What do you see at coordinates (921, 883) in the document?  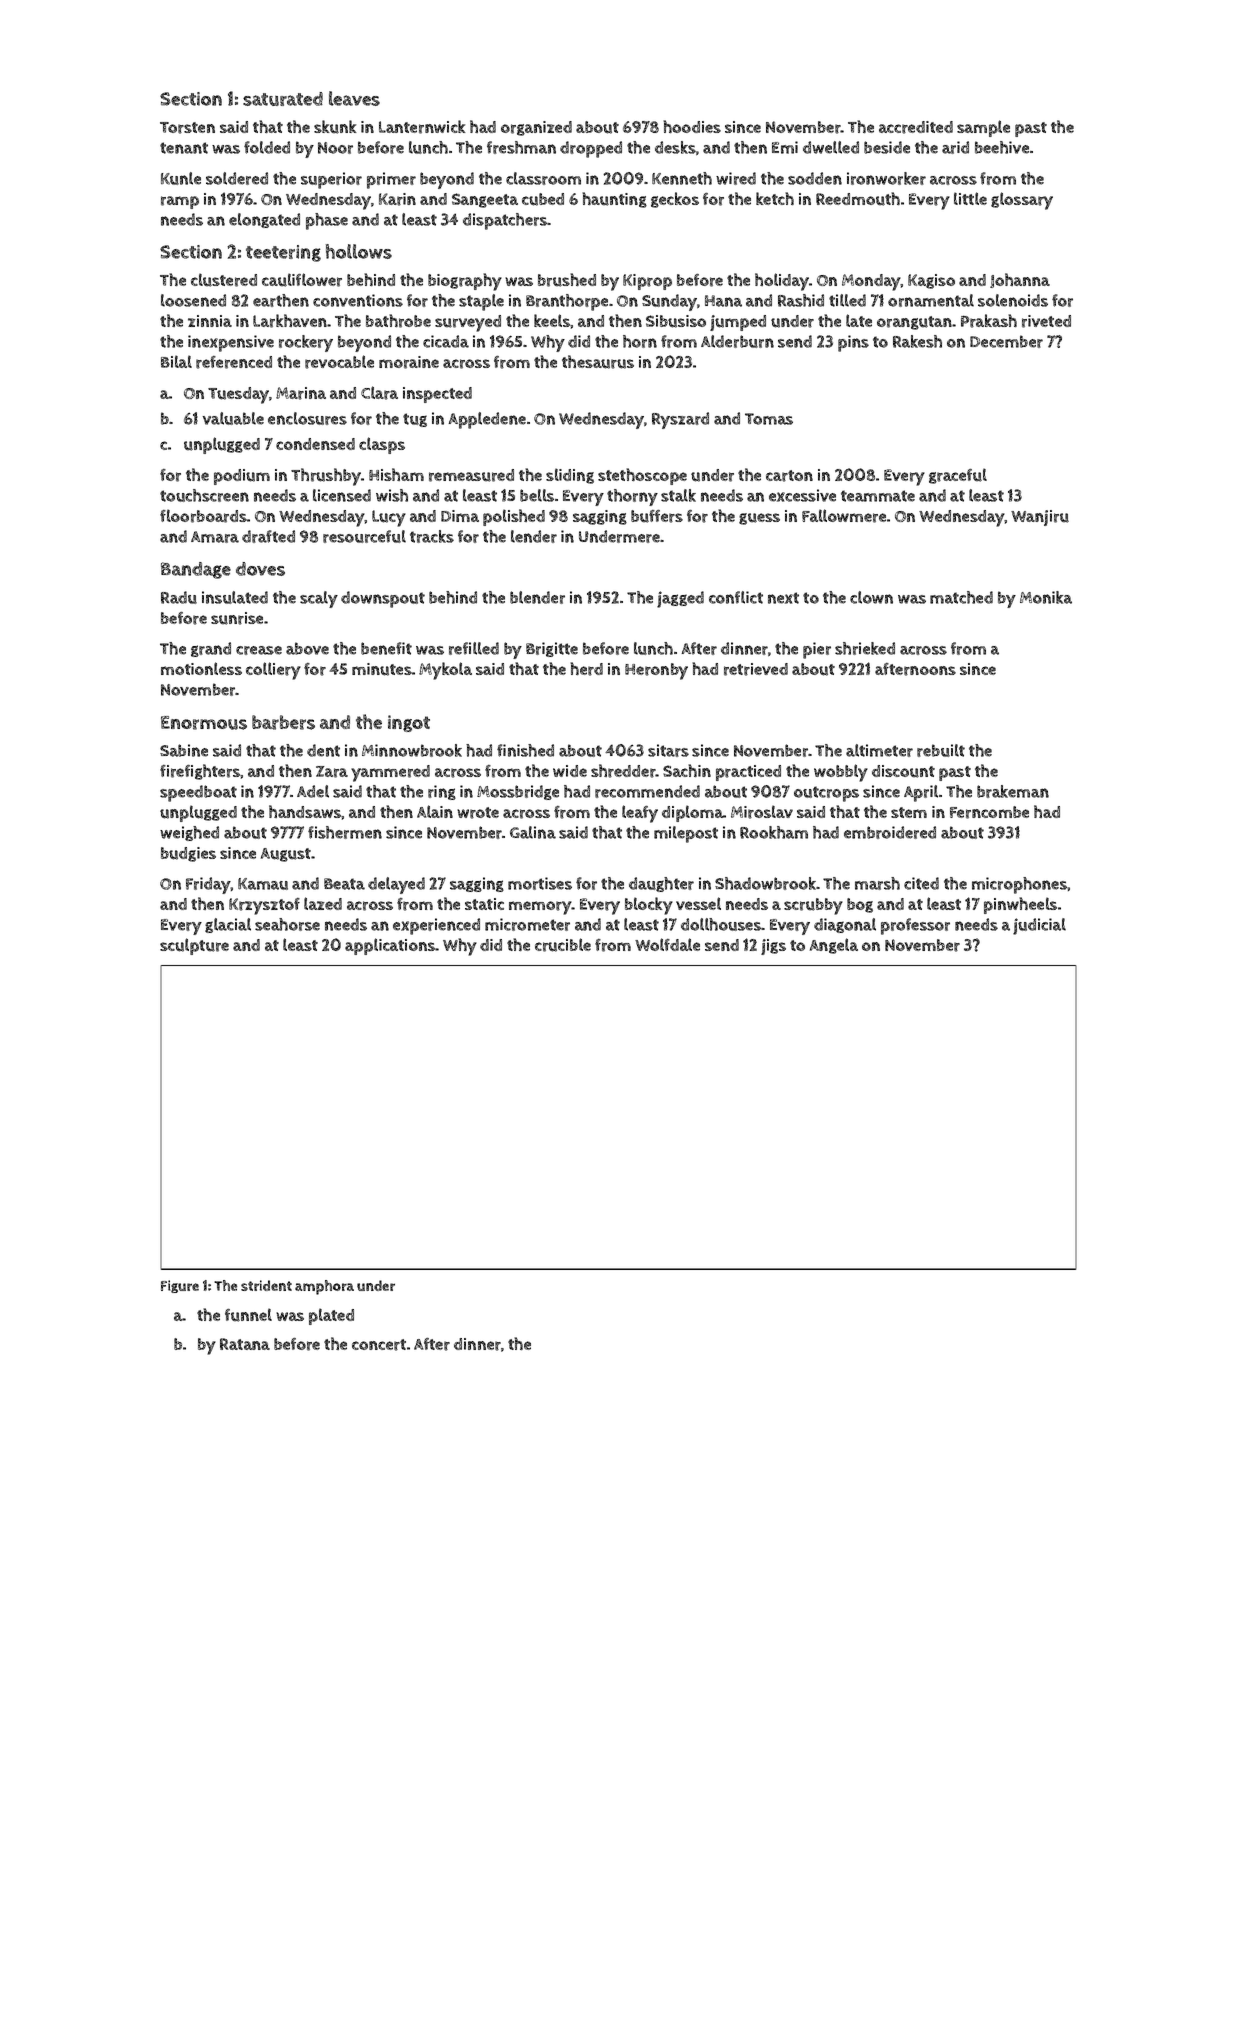 I see `cited` at bounding box center [921, 883].
